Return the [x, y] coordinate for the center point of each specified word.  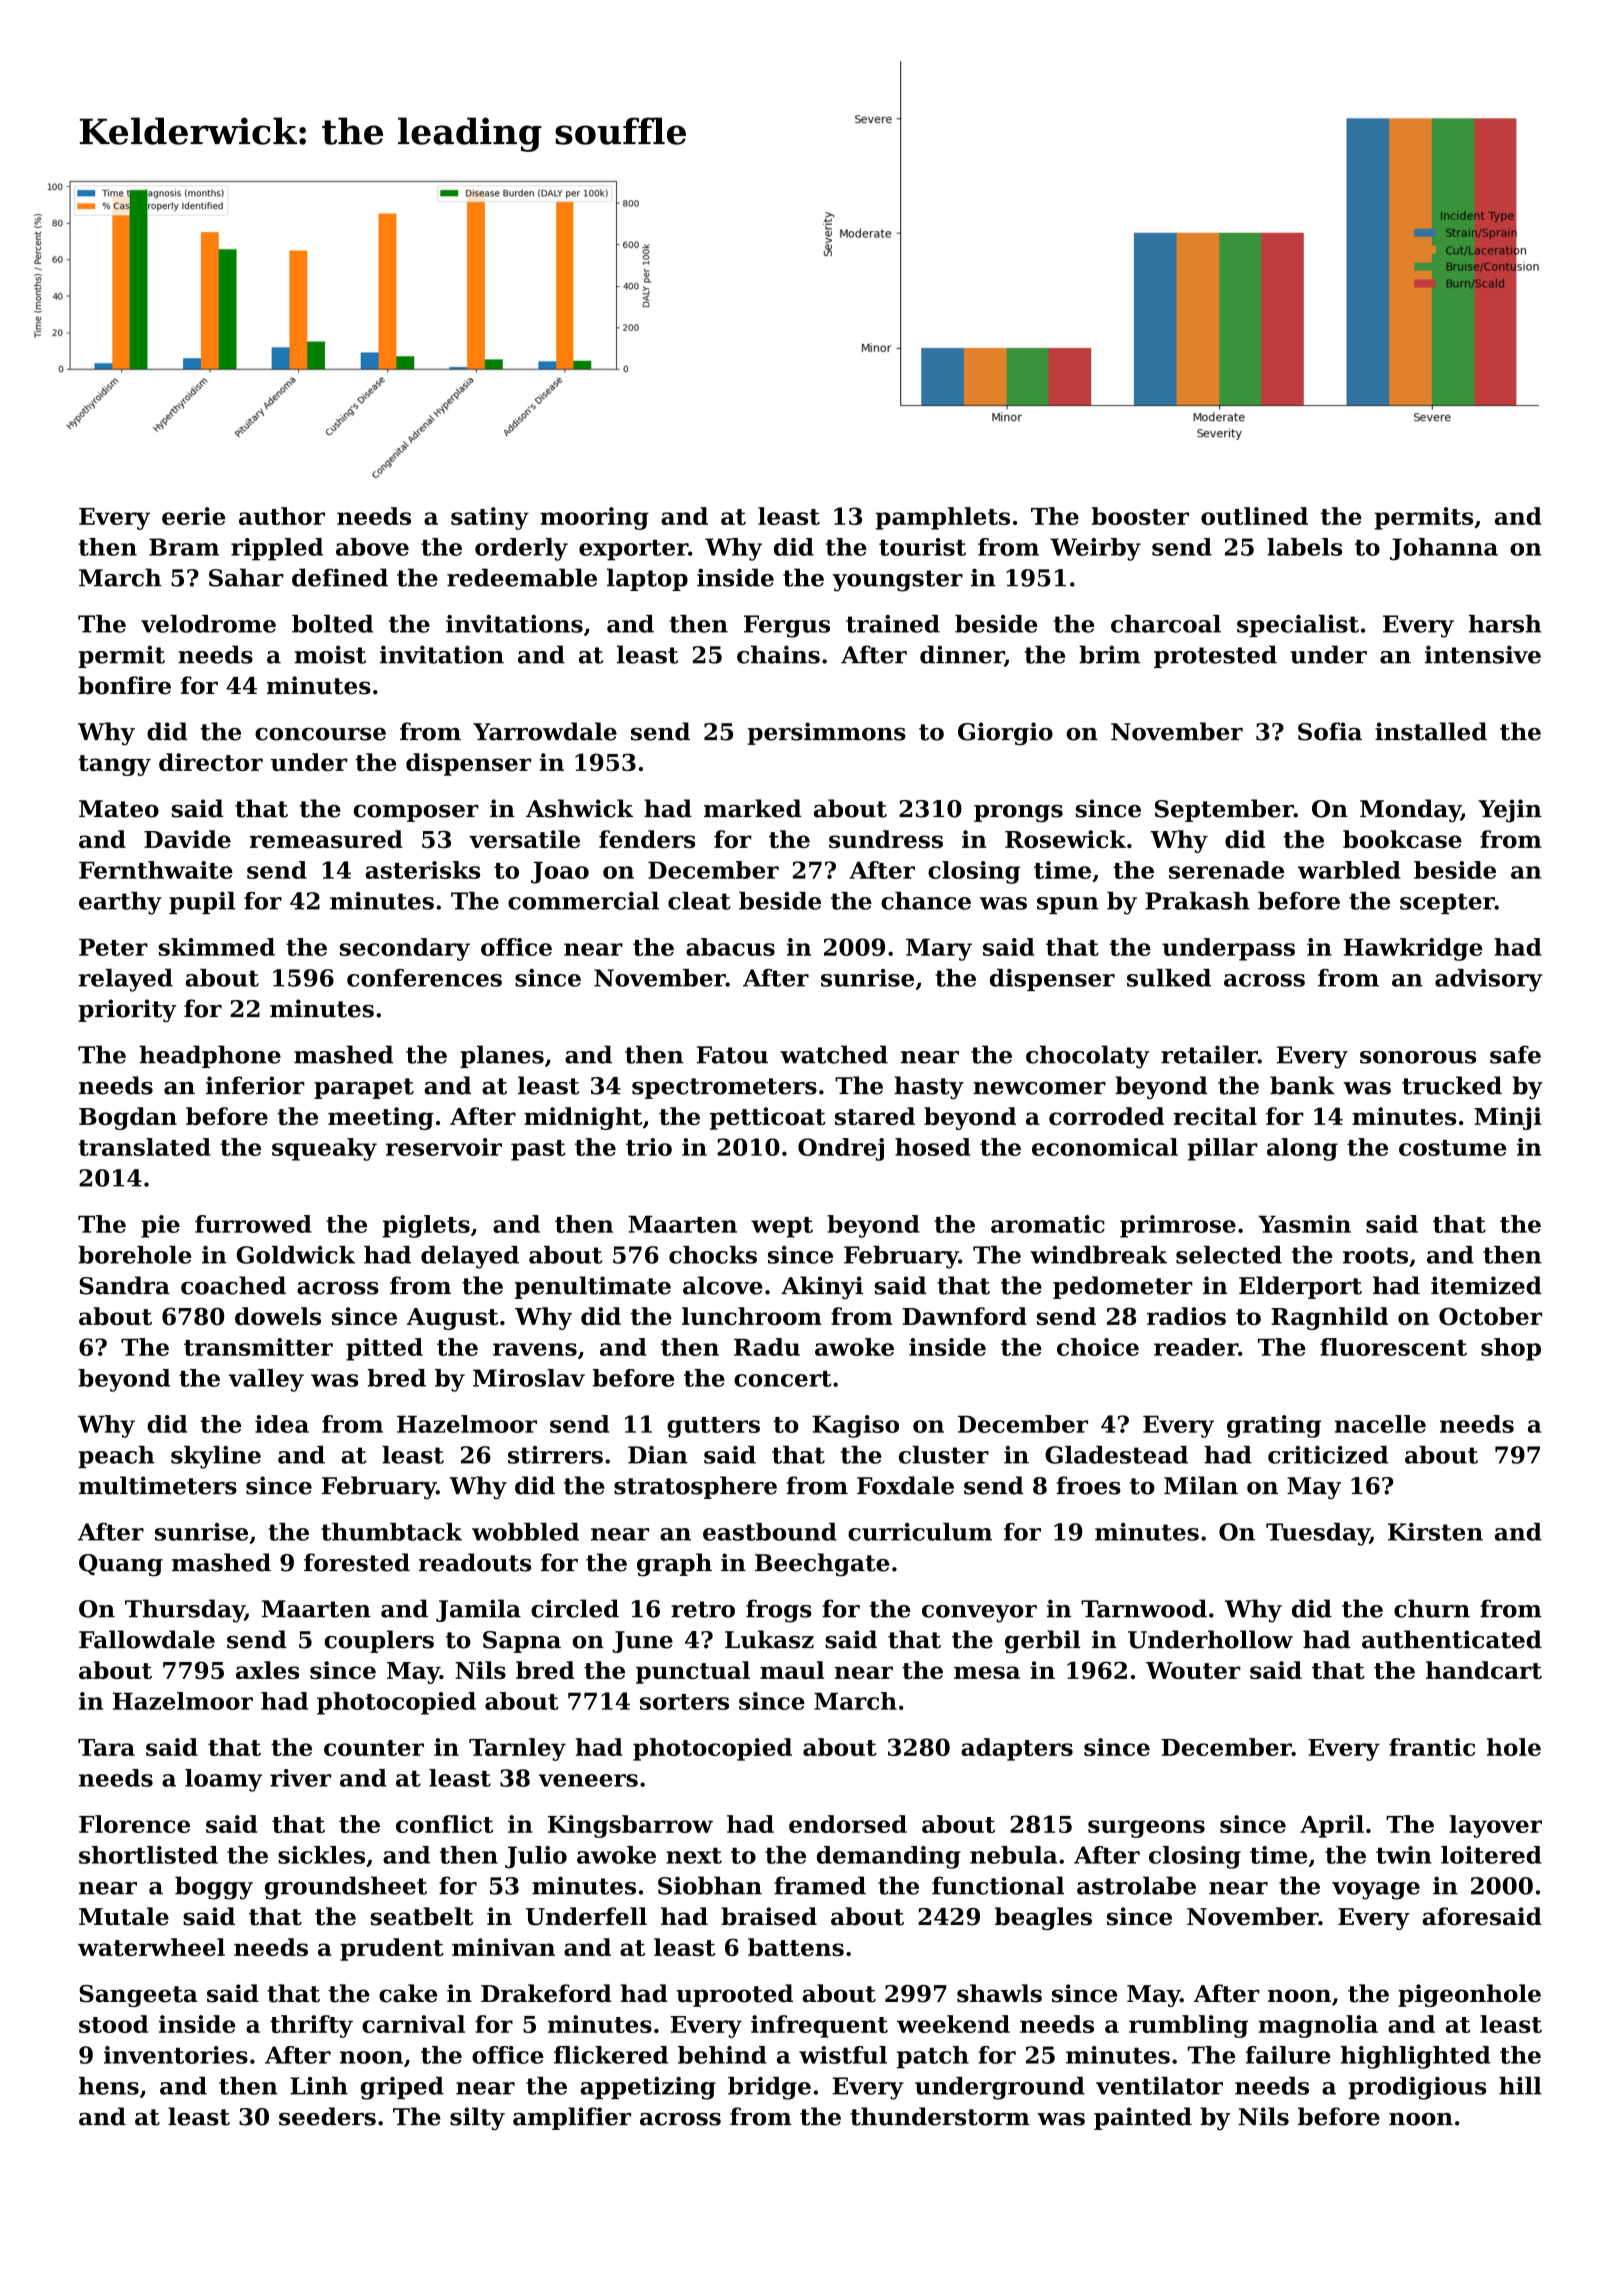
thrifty [311, 2026]
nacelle [1380, 1424]
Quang [121, 1565]
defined [340, 577]
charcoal [1166, 624]
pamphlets [943, 518]
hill [1520, 2086]
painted [1143, 2118]
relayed [126, 980]
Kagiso [855, 1426]
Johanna [1444, 549]
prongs [1018, 814]
